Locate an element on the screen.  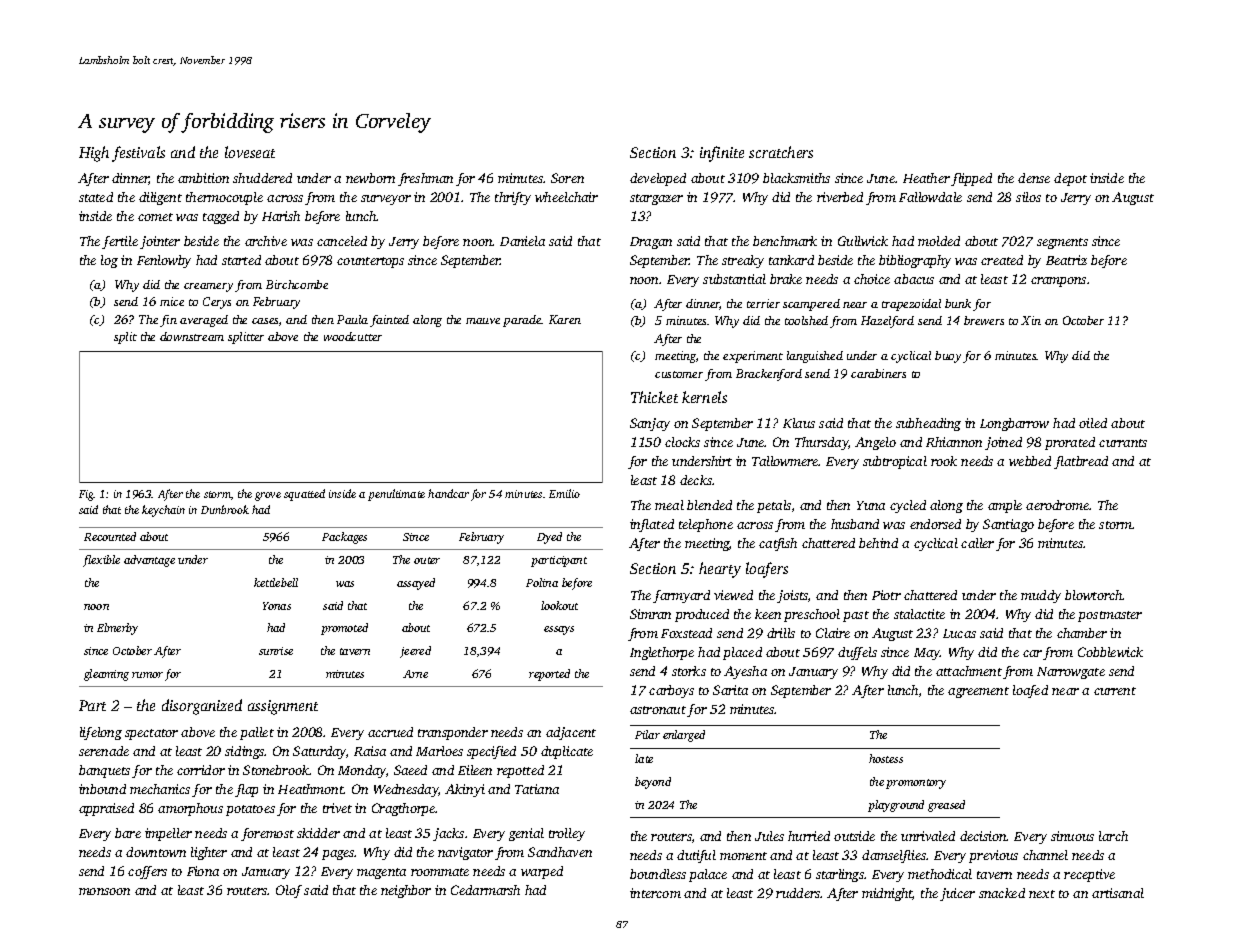
postmaster is located at coordinates (1110, 616).
